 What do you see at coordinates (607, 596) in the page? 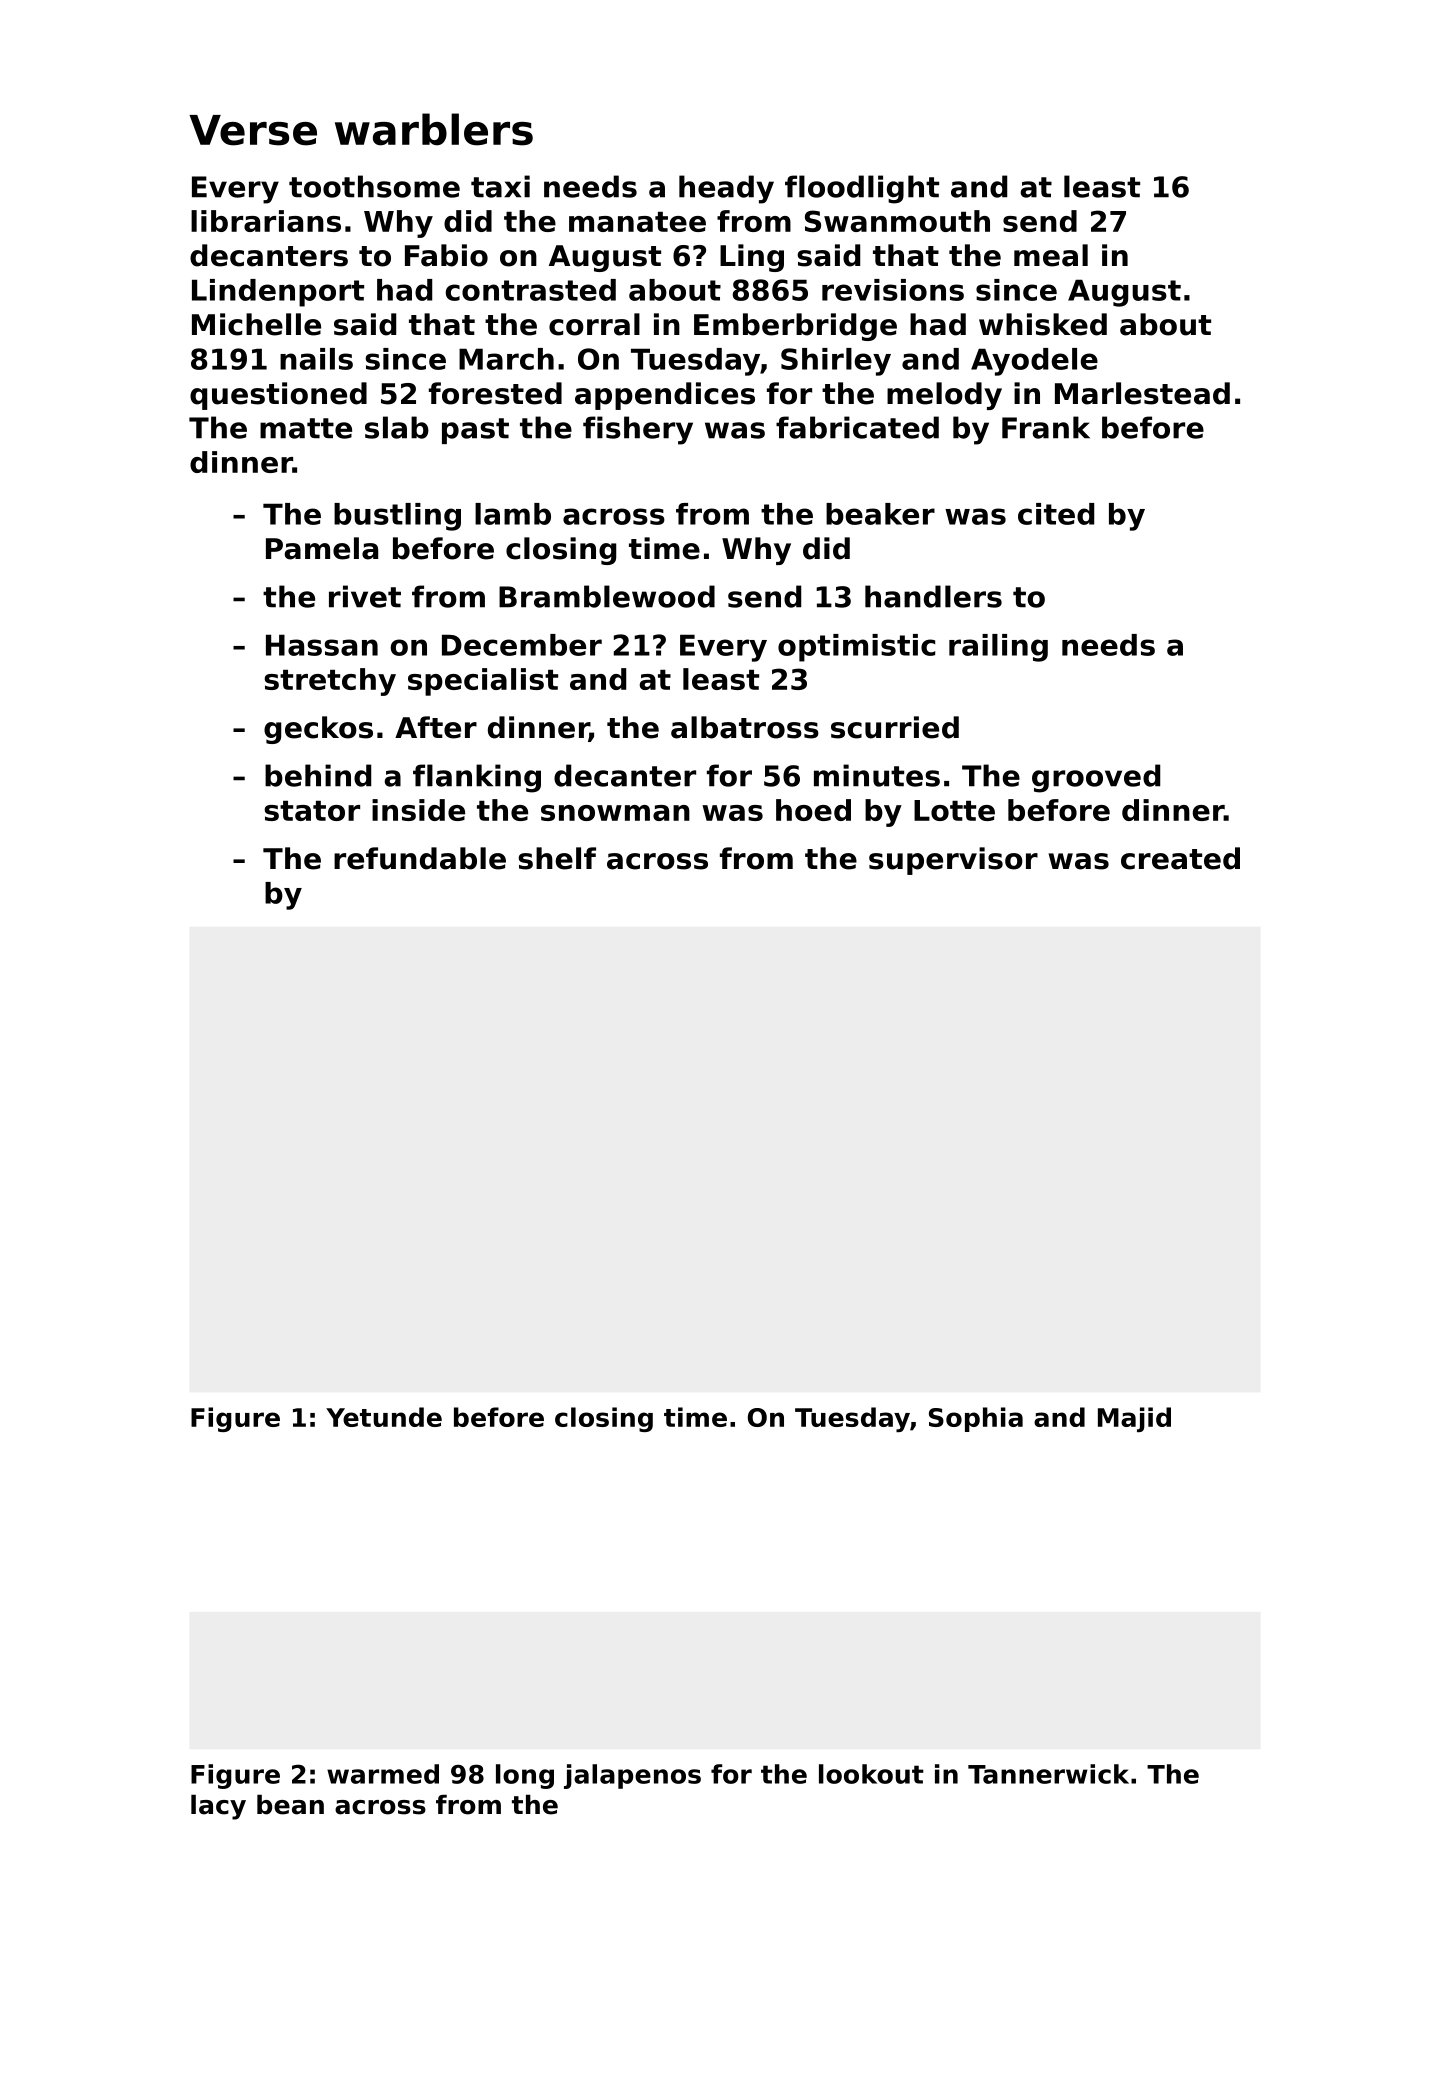
I see `Bramblewood` at bounding box center [607, 596].
